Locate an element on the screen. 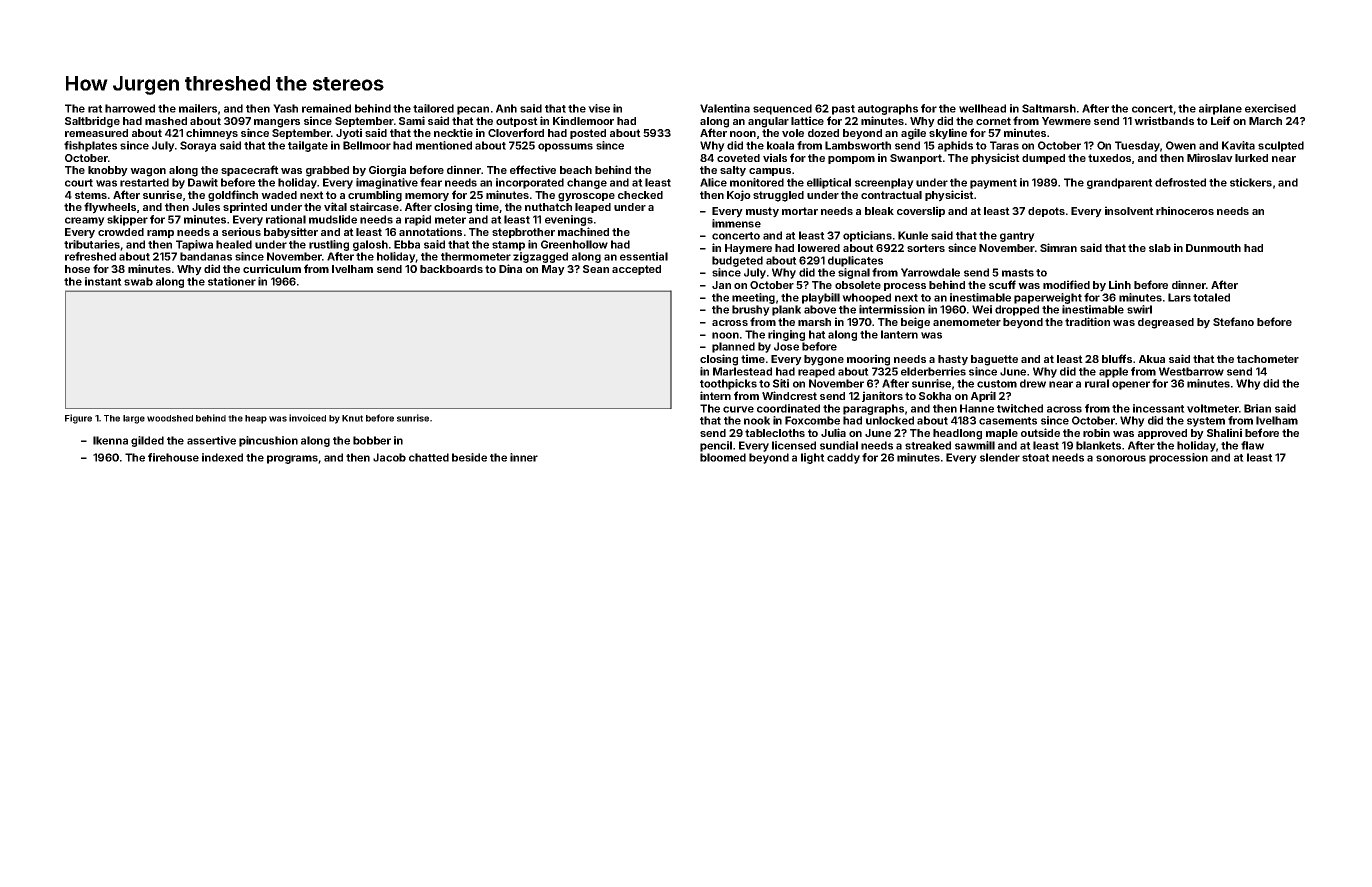 The image size is (1372, 887). Yash is located at coordinates (285, 108).
